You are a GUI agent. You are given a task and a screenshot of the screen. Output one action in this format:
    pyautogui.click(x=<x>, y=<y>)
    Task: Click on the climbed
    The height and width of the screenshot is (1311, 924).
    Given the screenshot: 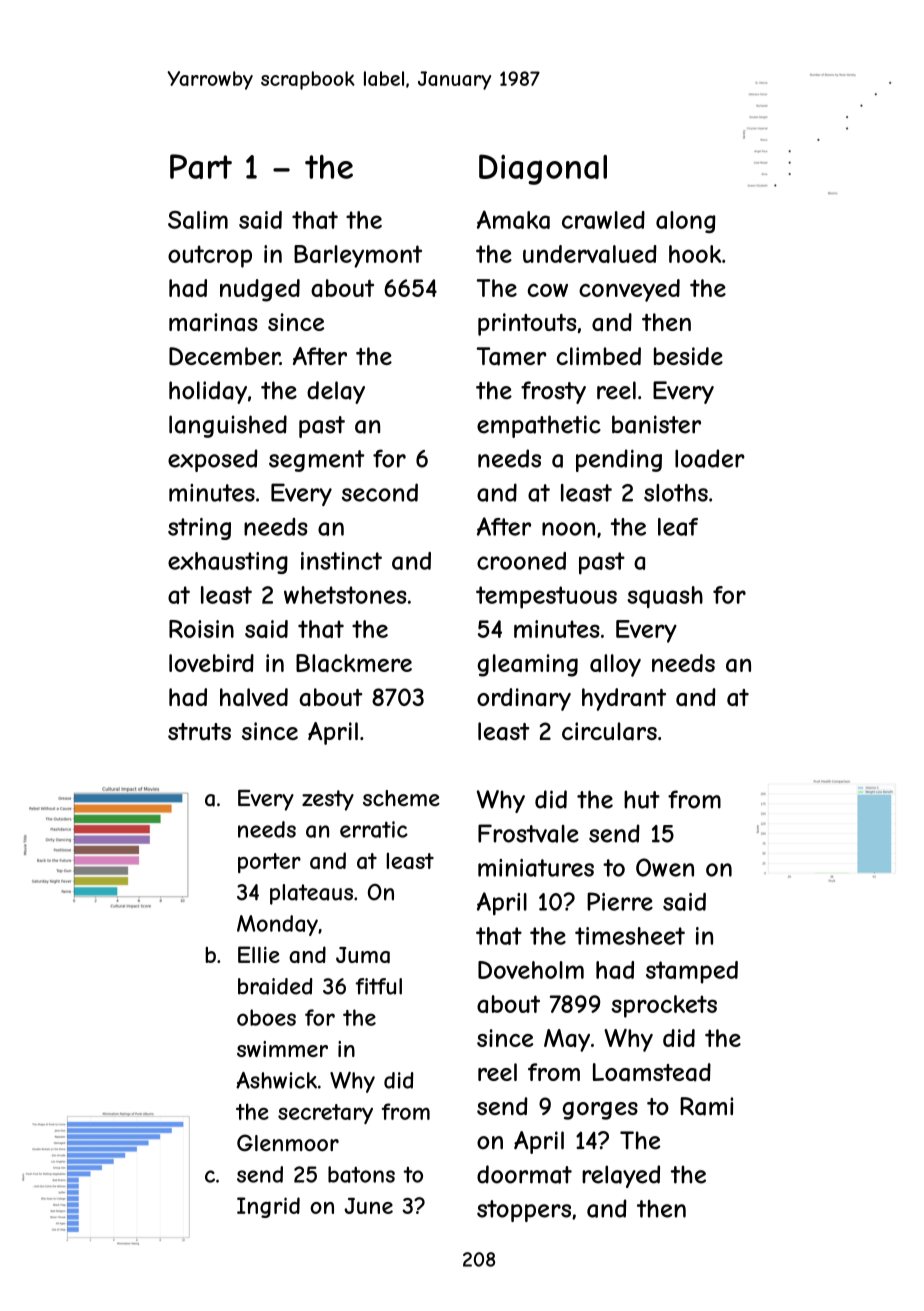 What is the action you would take?
    pyautogui.click(x=599, y=356)
